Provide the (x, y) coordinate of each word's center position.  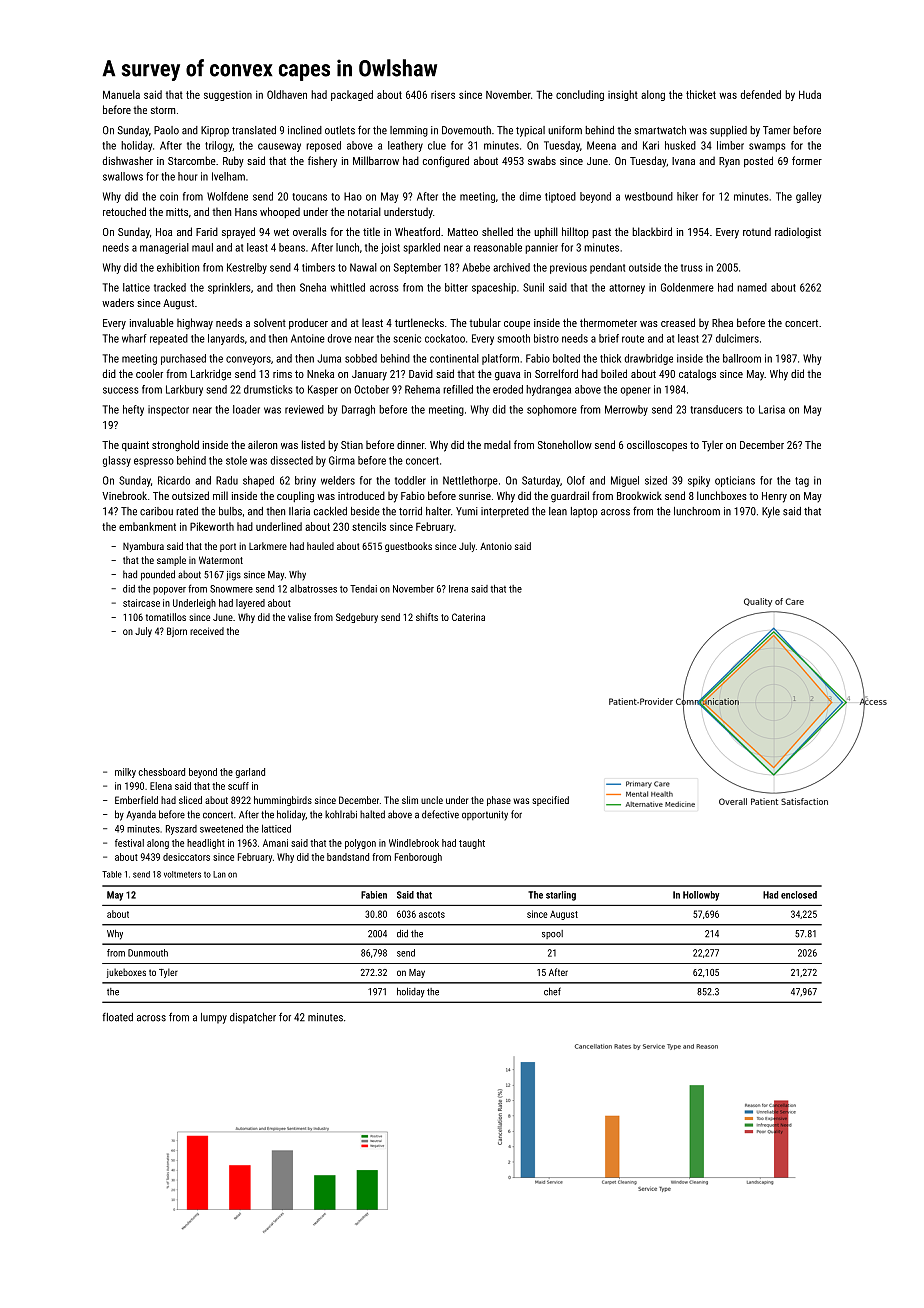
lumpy (214, 1018)
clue (437, 145)
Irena (458, 589)
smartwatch (660, 130)
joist (390, 248)
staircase (141, 603)
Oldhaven (287, 94)
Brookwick (639, 496)
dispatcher (253, 1018)
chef (552, 991)
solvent (270, 322)
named (752, 287)
